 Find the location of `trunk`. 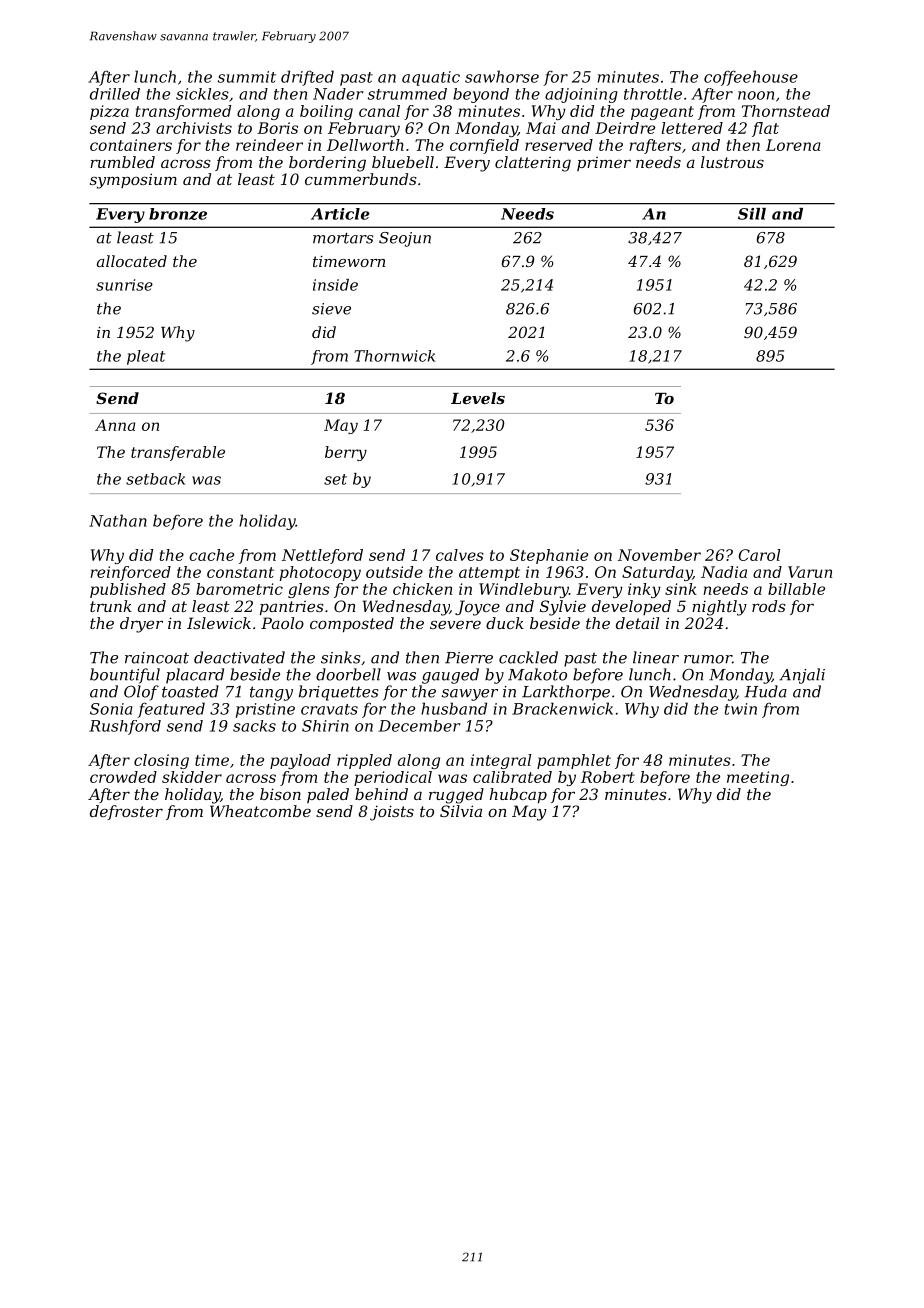

trunk is located at coordinates (111, 606).
